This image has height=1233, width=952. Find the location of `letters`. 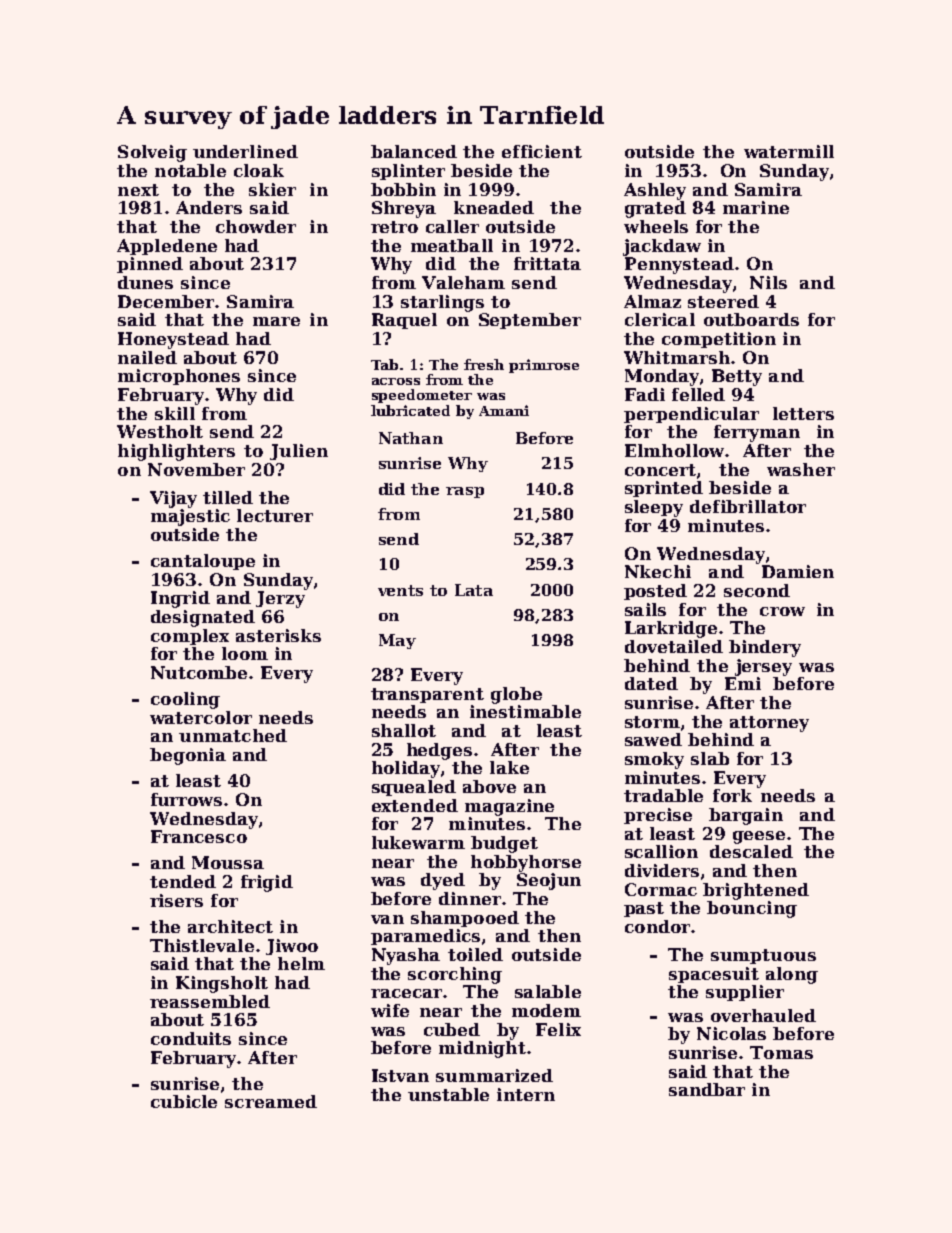

letters is located at coordinates (803, 413).
